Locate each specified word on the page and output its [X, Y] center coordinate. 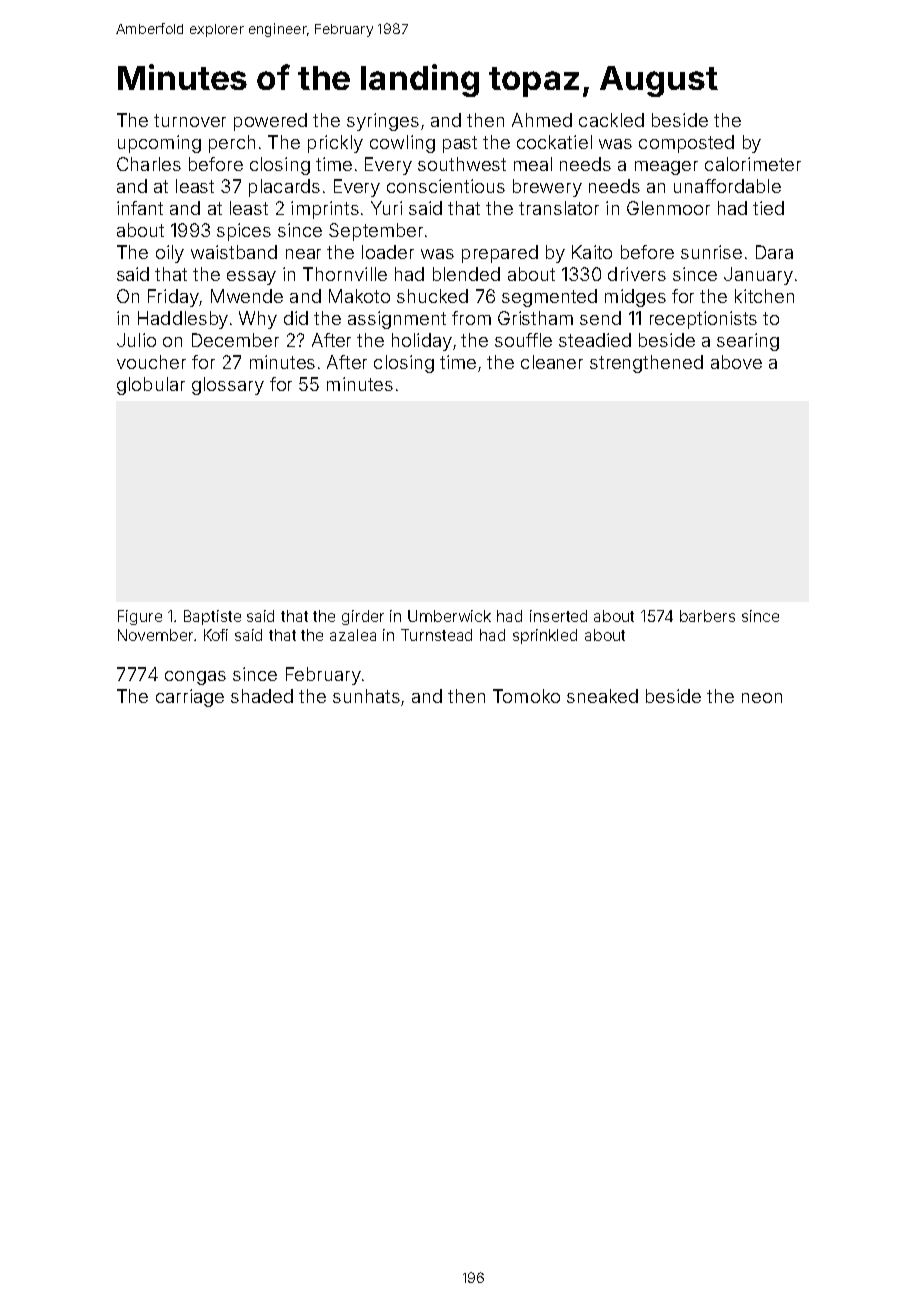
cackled [611, 120]
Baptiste [212, 617]
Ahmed [542, 120]
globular [151, 386]
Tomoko [526, 696]
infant [140, 208]
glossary [228, 386]
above [736, 362]
